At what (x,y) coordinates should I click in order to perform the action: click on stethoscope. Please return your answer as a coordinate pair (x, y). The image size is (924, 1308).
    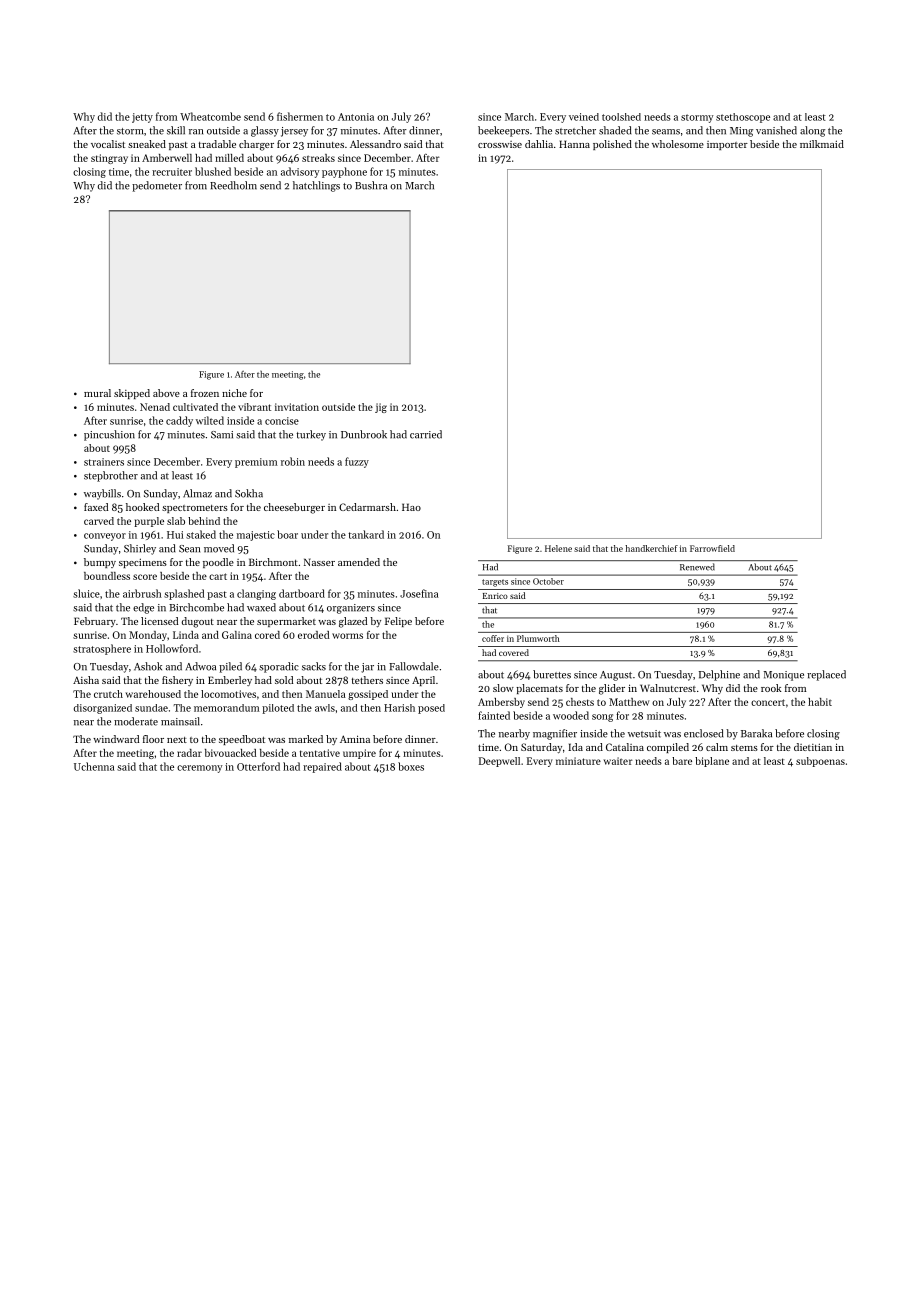
    Looking at the image, I should click on (743, 118).
